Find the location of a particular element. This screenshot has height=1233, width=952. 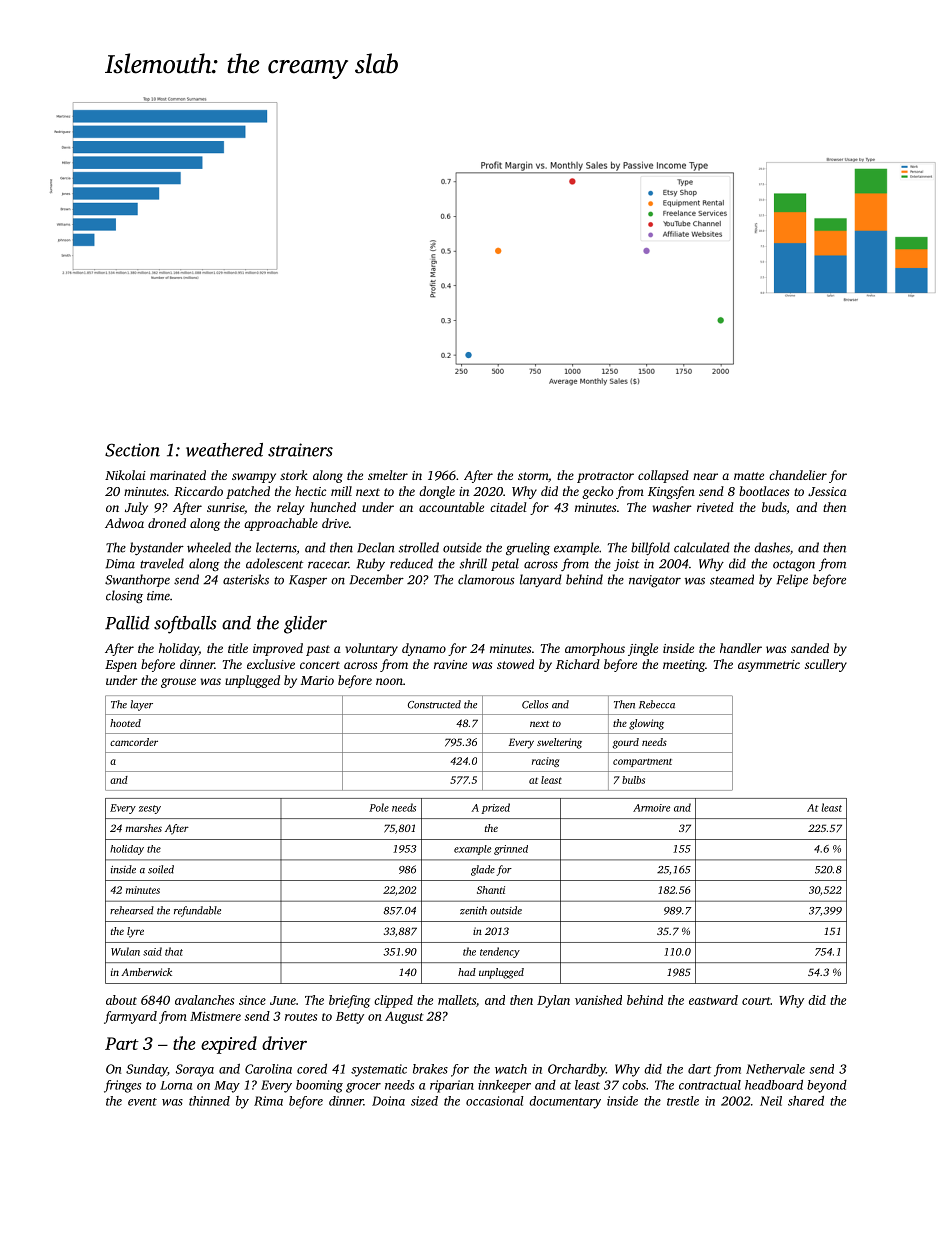

Doina is located at coordinates (388, 1101).
